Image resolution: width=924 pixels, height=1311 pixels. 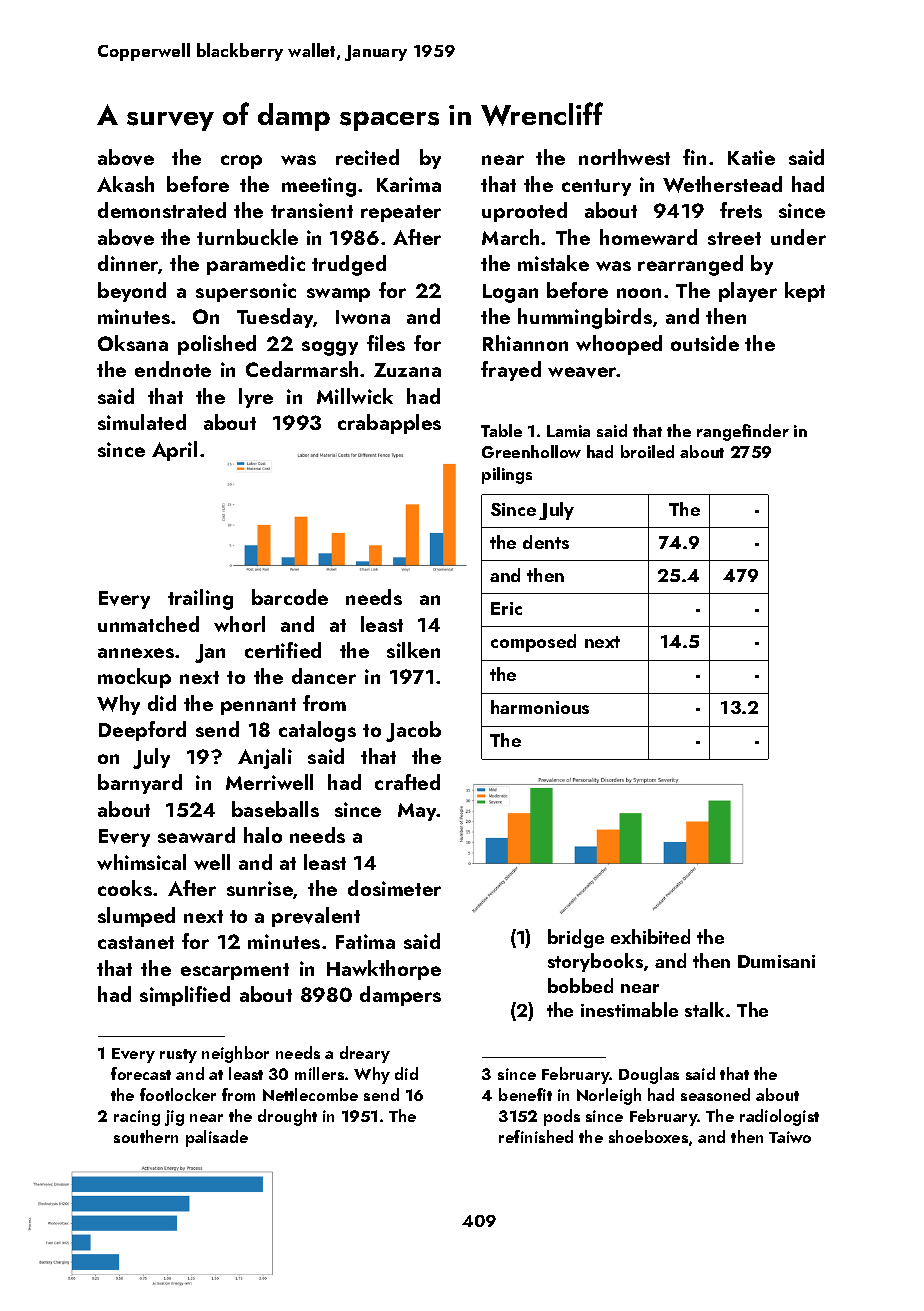 I want to click on refinished, so click(x=536, y=1136).
